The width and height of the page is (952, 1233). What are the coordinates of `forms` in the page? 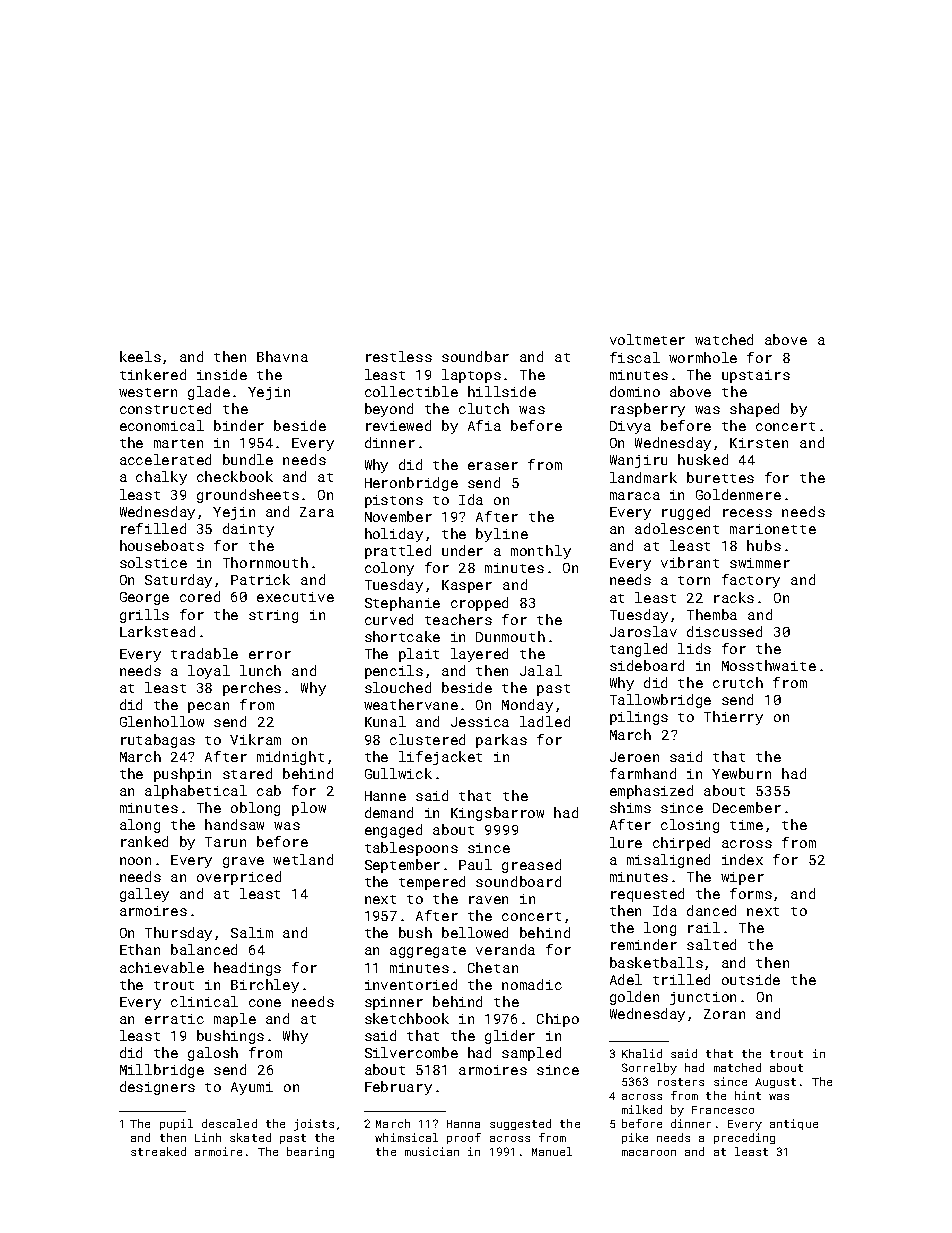 It's located at (751, 893).
